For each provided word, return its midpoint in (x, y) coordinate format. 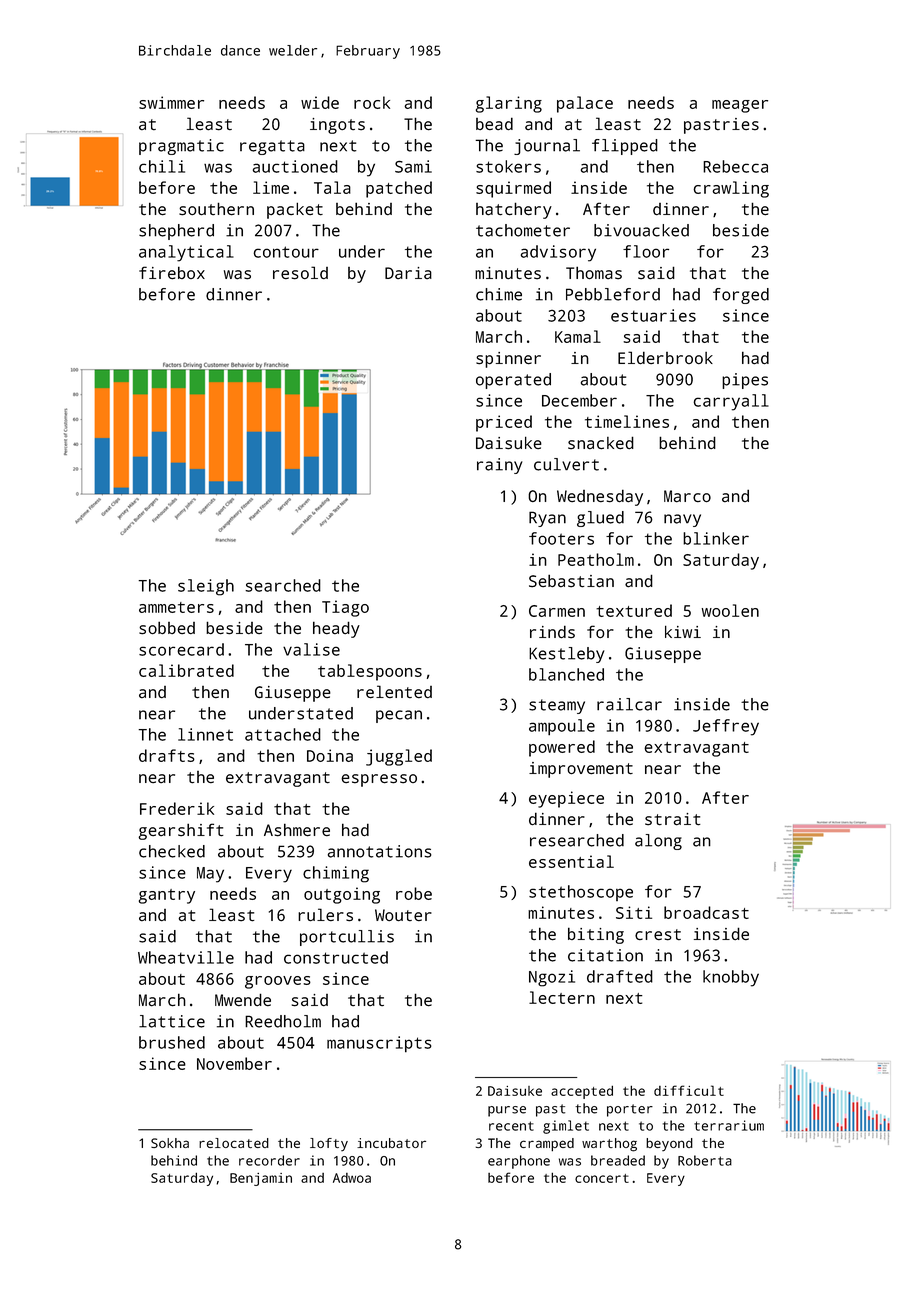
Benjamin (261, 1179)
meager (740, 106)
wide (320, 102)
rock (372, 102)
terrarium (729, 1125)
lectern (562, 997)
